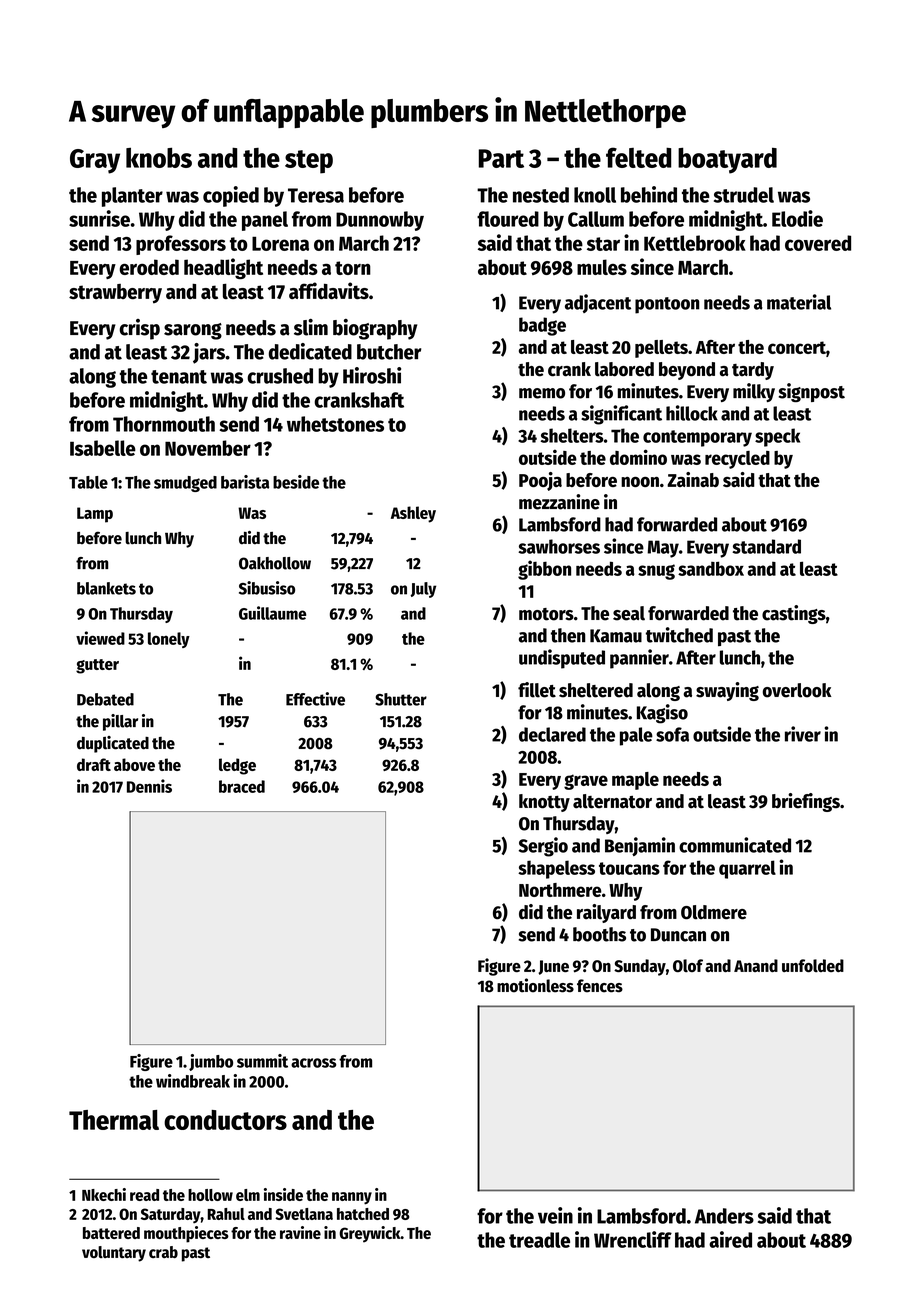 The image size is (924, 1314). I want to click on castings, so click(794, 614).
